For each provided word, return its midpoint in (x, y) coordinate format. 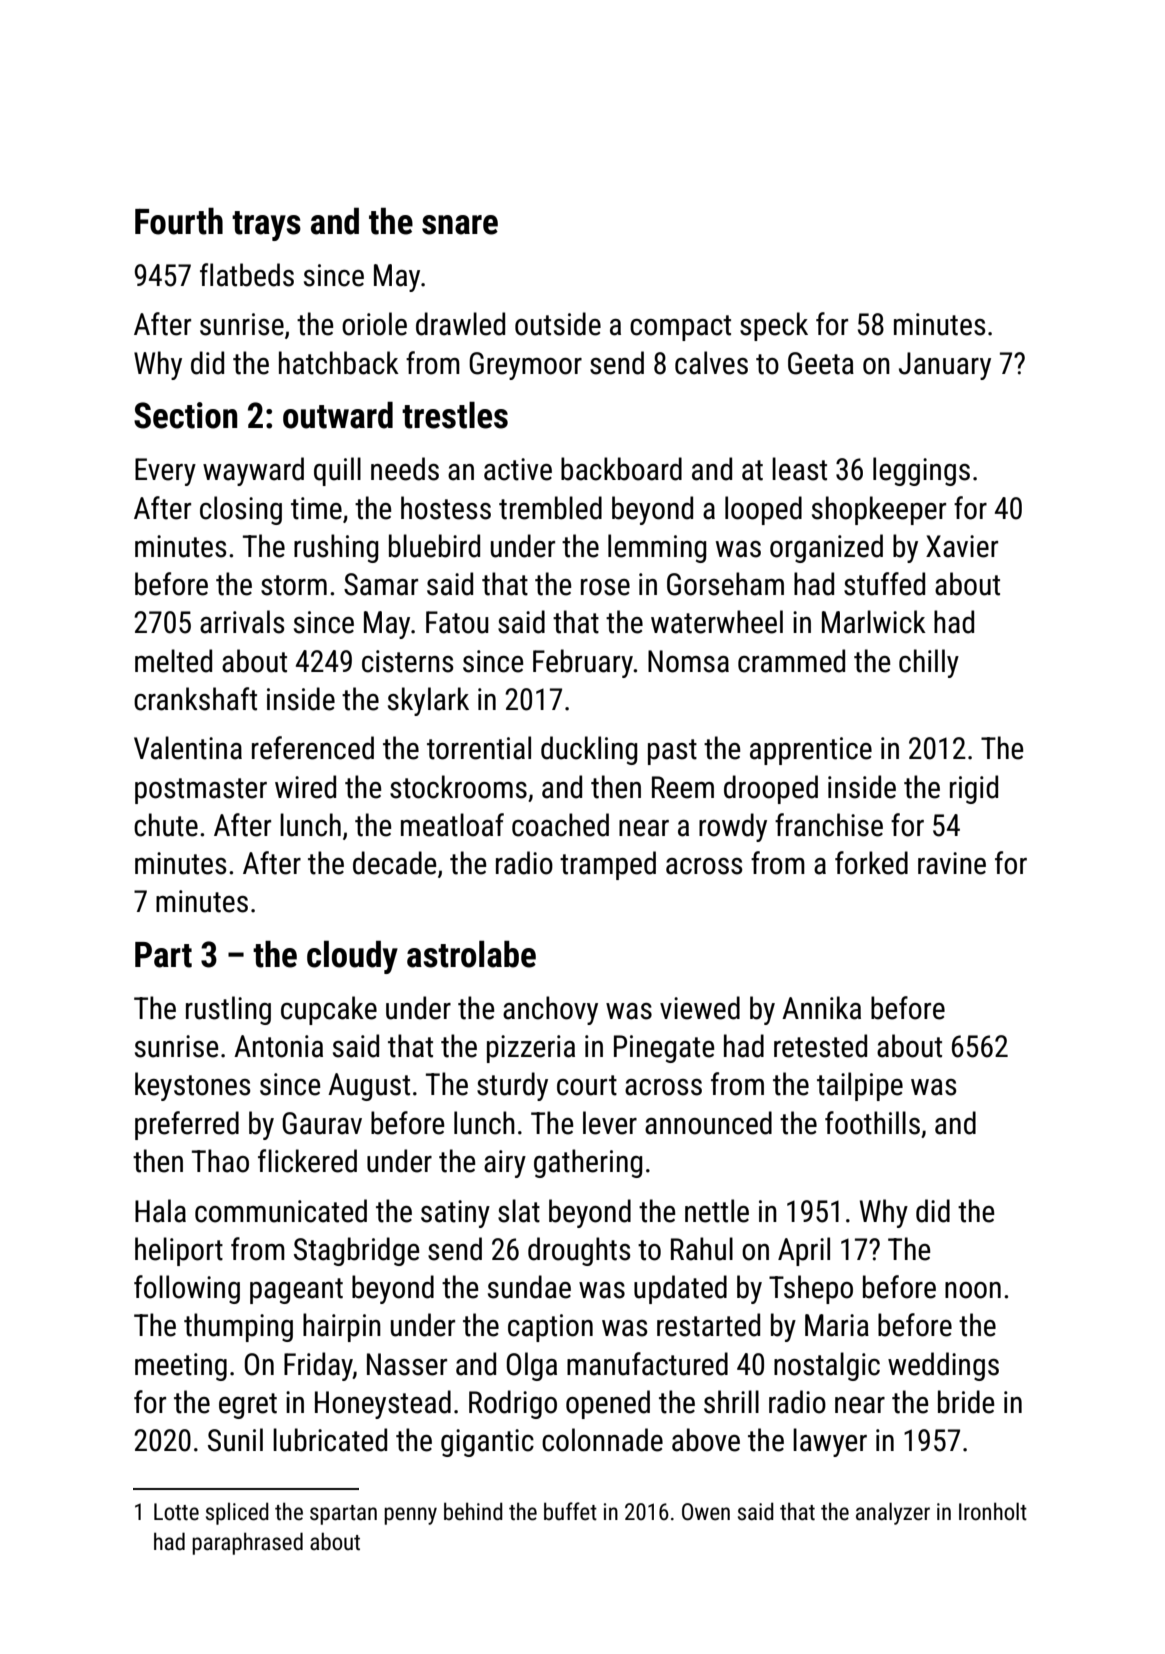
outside (558, 324)
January (945, 366)
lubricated (330, 1440)
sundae (529, 1287)
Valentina (188, 748)
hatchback (339, 363)
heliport (179, 1251)
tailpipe (860, 1086)
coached (560, 825)
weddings (943, 1366)
